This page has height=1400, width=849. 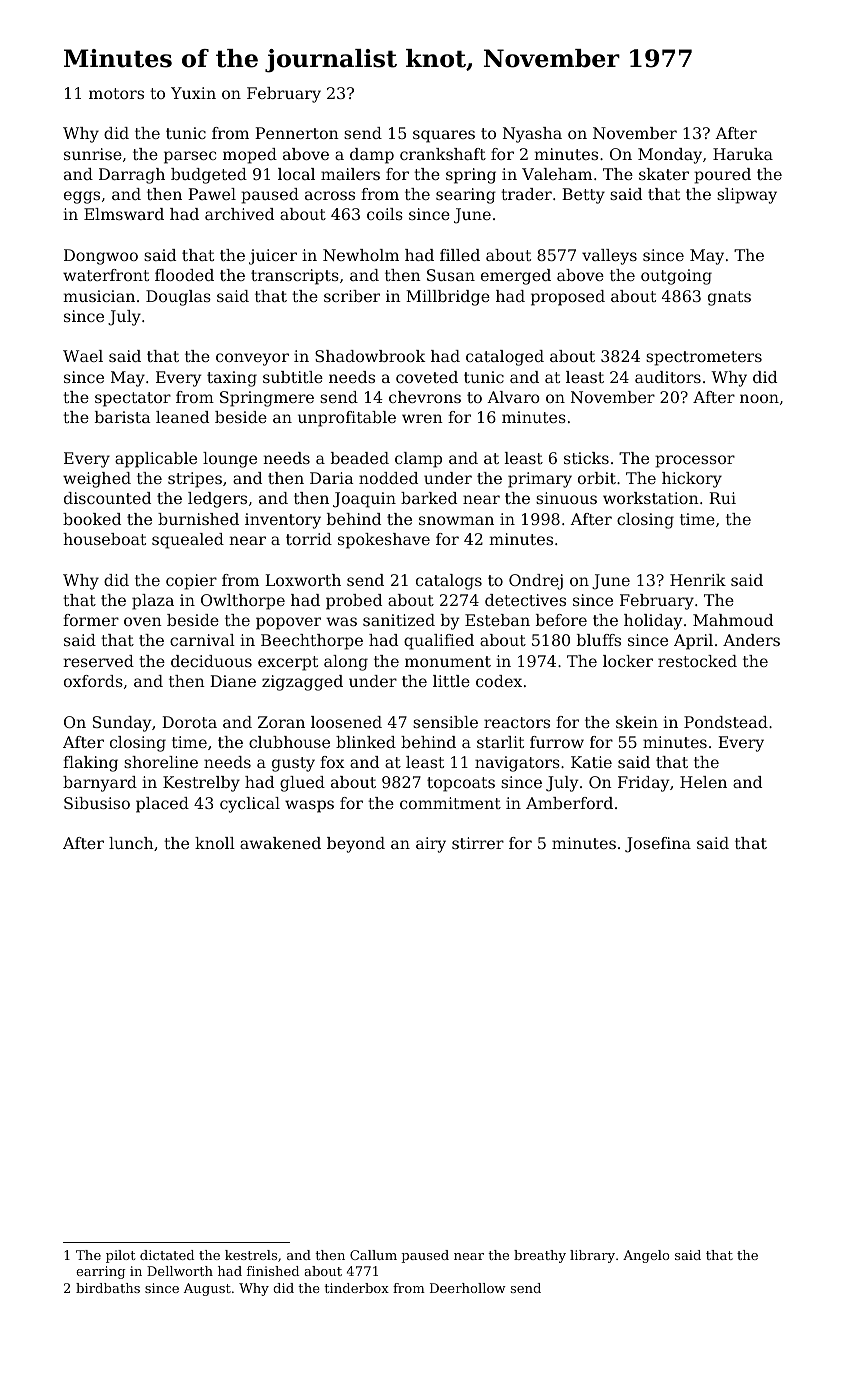 I want to click on scriber, so click(x=352, y=296).
